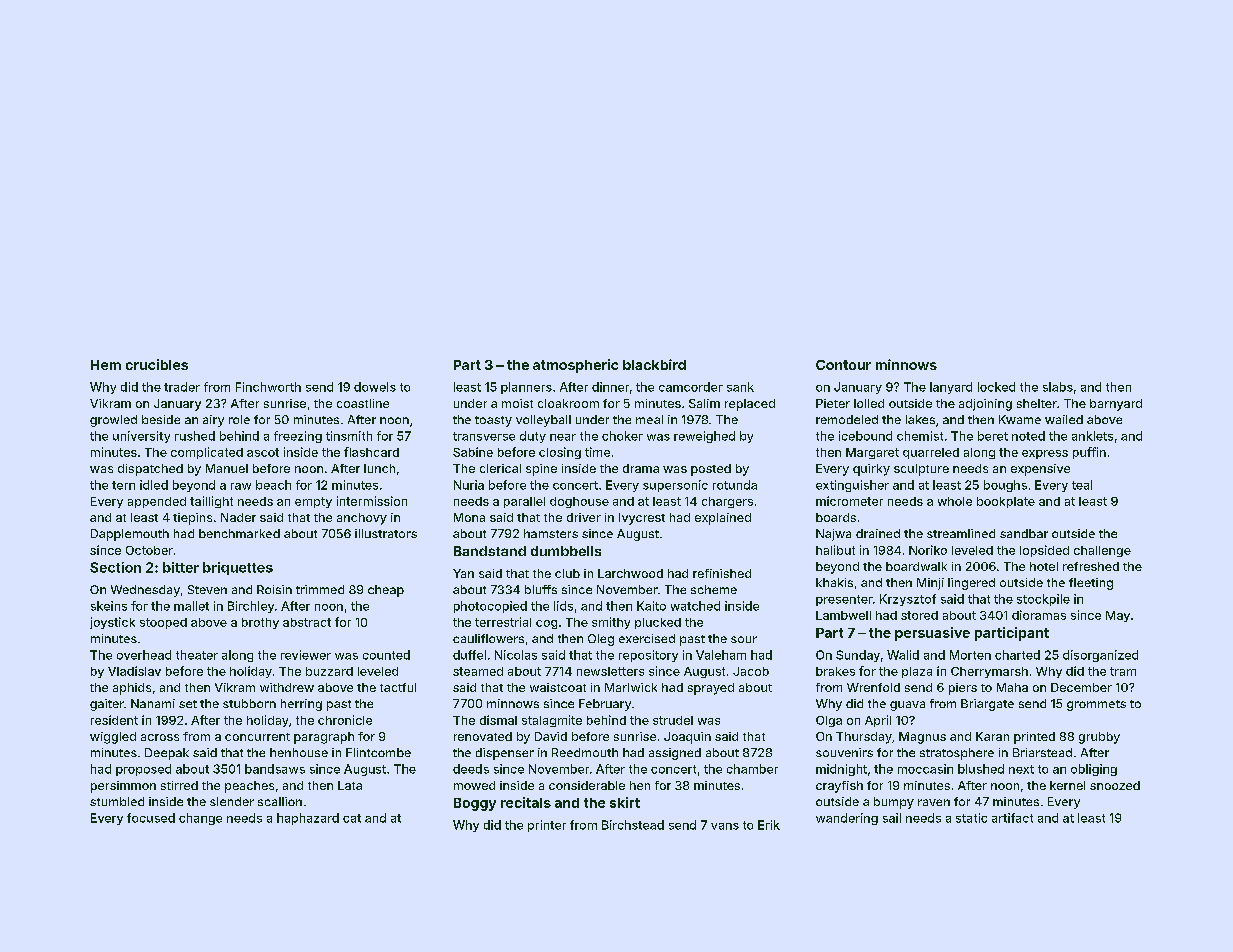 Image resolution: width=1233 pixels, height=952 pixels. What do you see at coordinates (112, 623) in the screenshot?
I see `joystick` at bounding box center [112, 623].
